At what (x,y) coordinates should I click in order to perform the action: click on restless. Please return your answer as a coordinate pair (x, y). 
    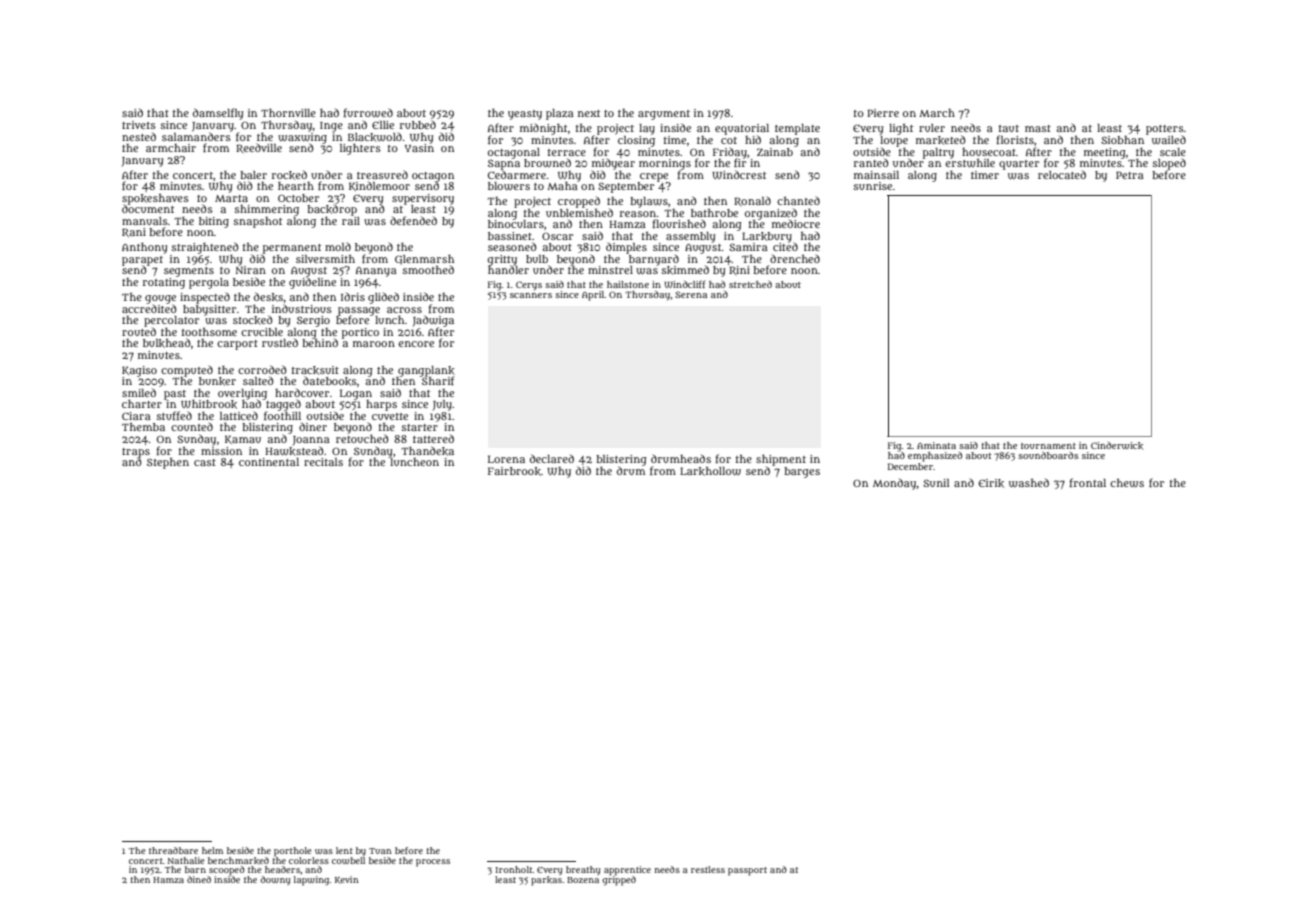
    Looking at the image, I should click on (708, 869).
